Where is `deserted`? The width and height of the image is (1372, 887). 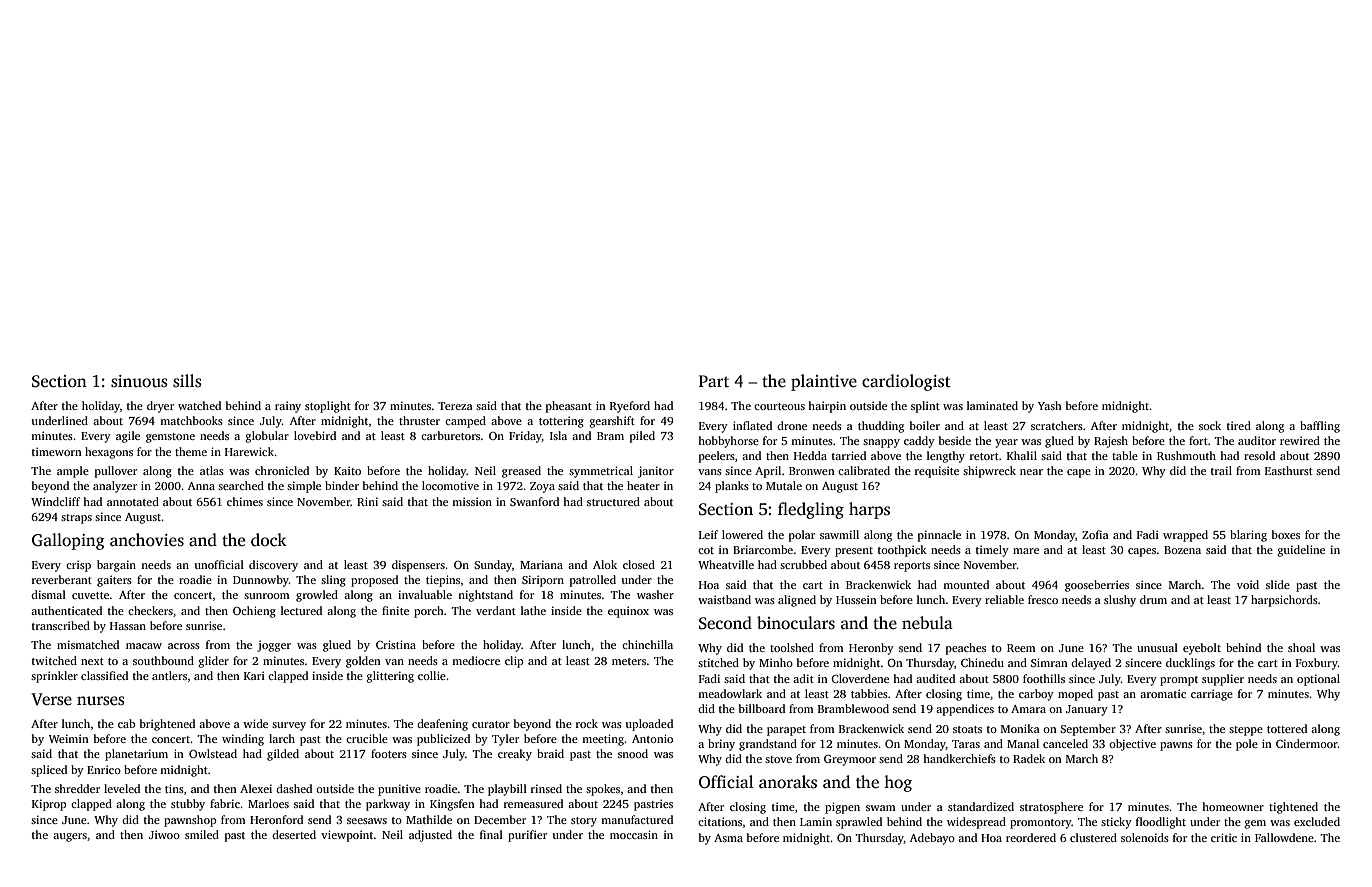 deserted is located at coordinates (294, 834).
